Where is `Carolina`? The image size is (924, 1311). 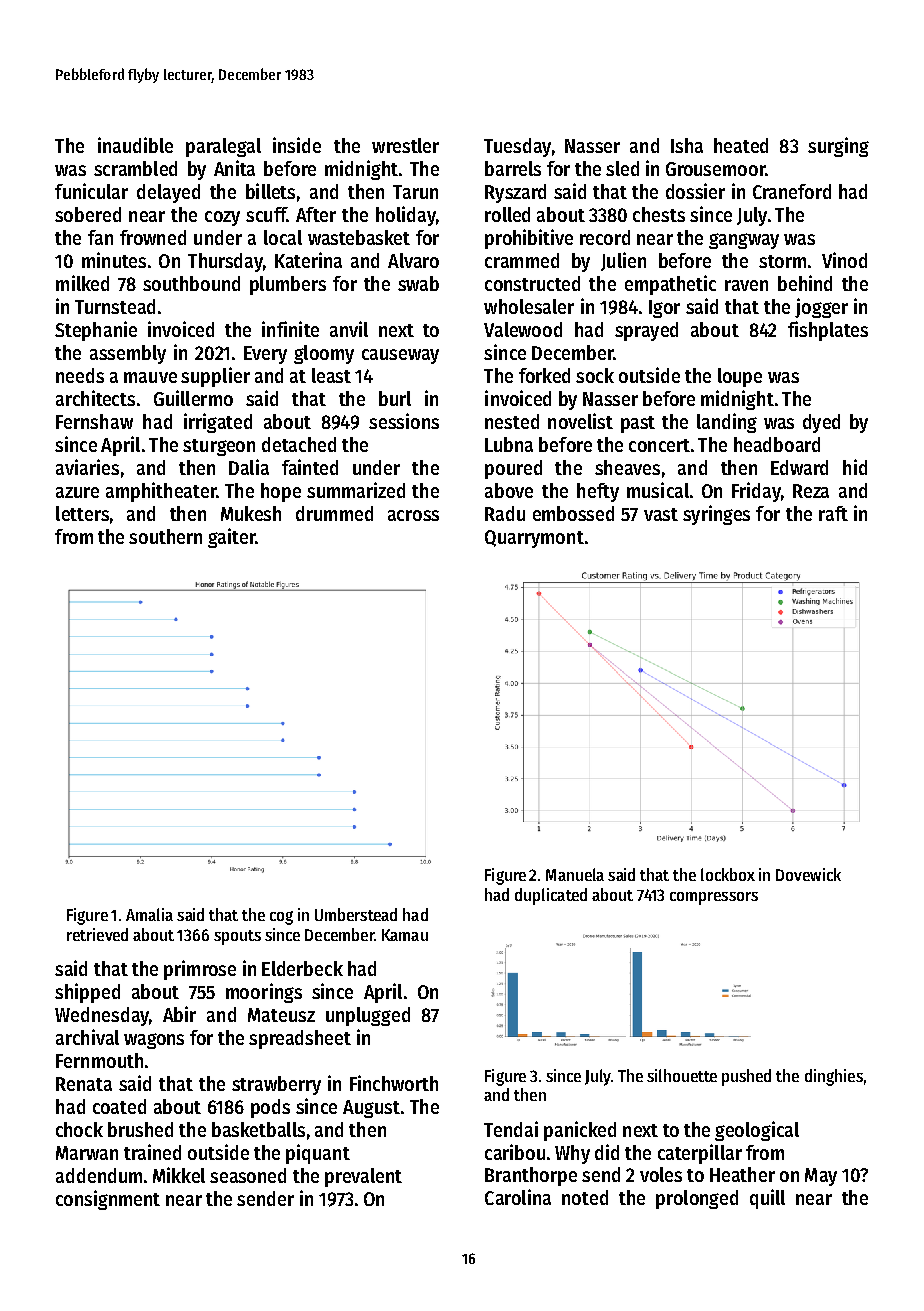 Carolina is located at coordinates (518, 1197).
